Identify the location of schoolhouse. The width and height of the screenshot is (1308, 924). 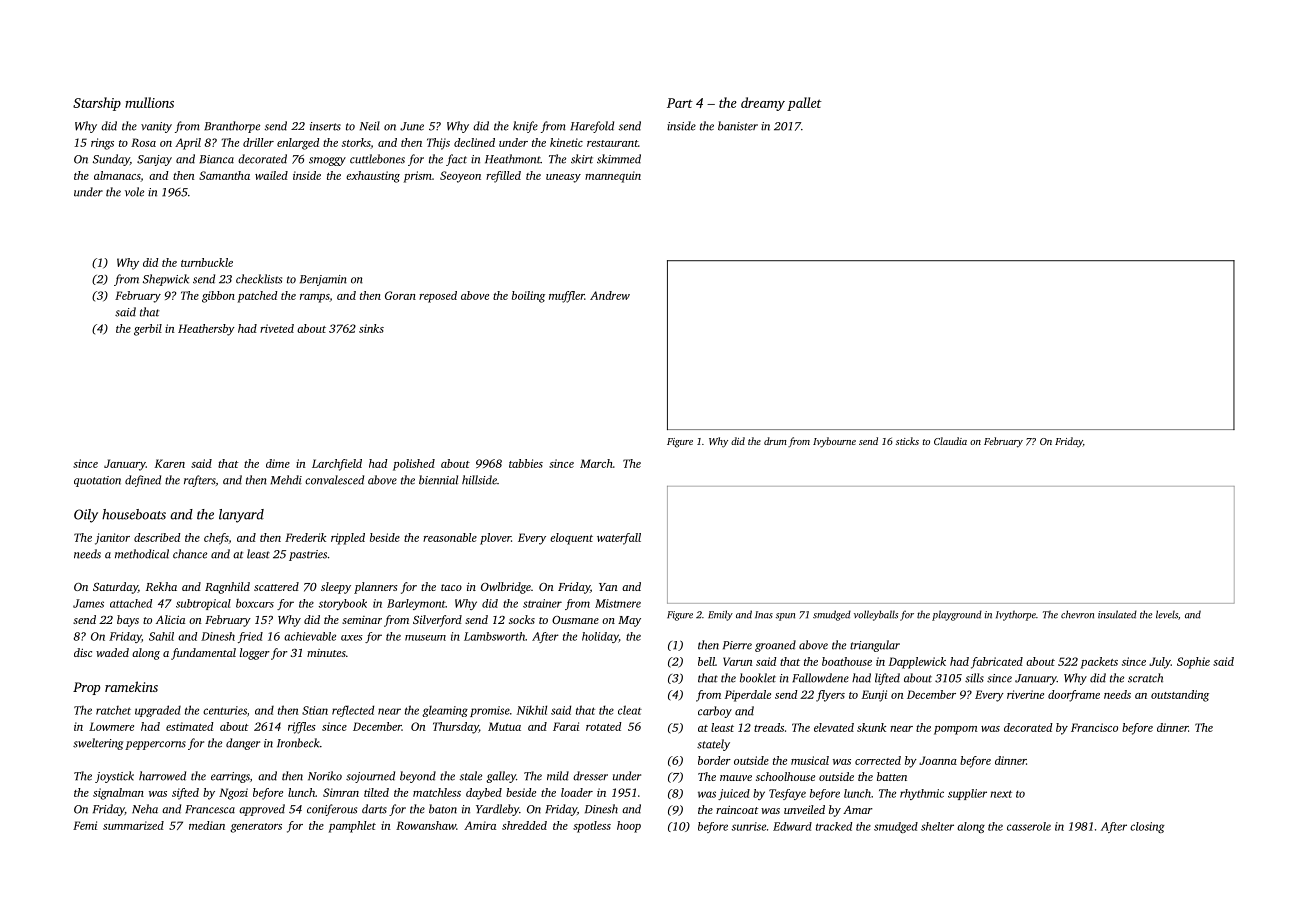
(785, 776).
